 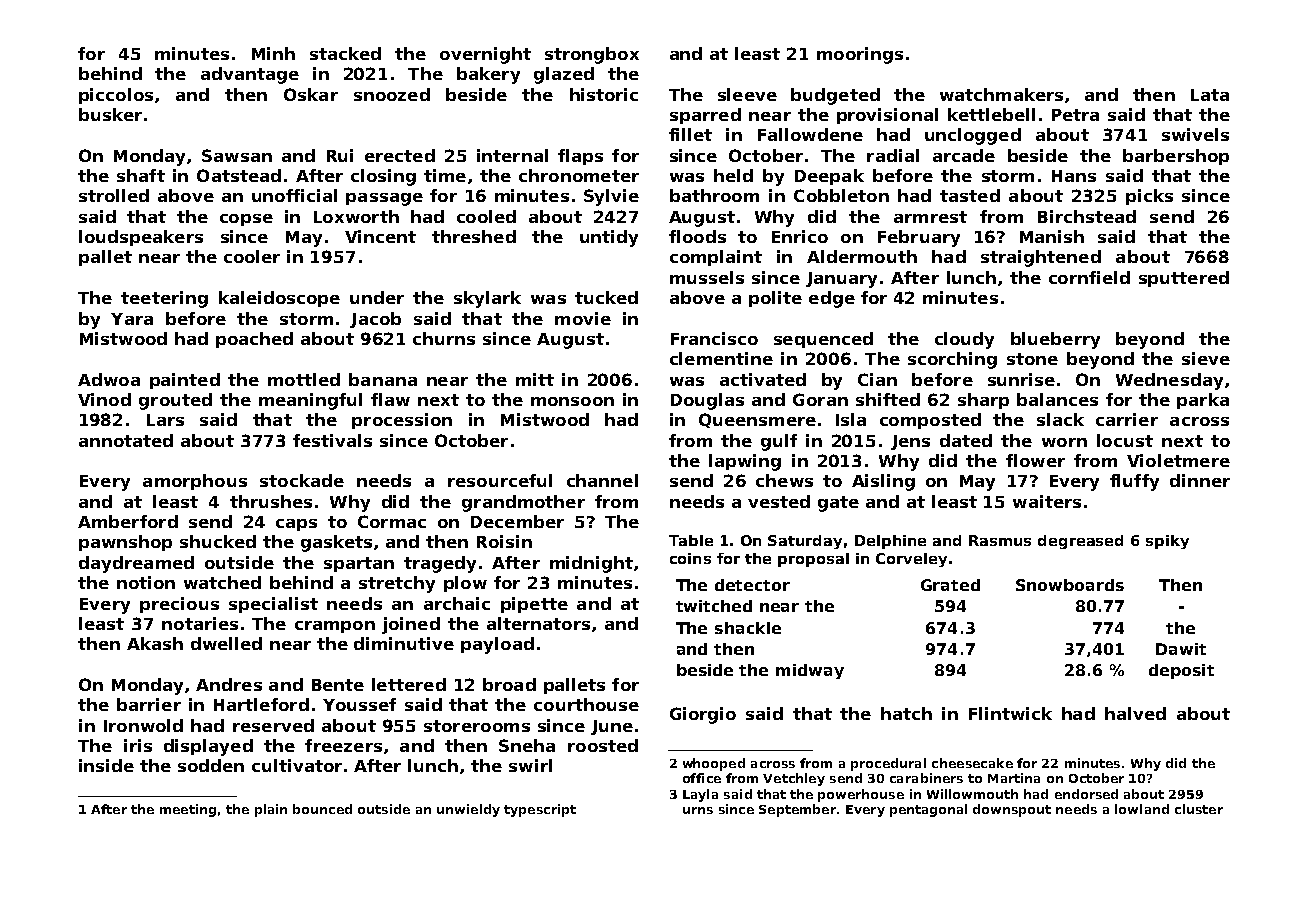 I want to click on moorings, so click(x=860, y=55).
